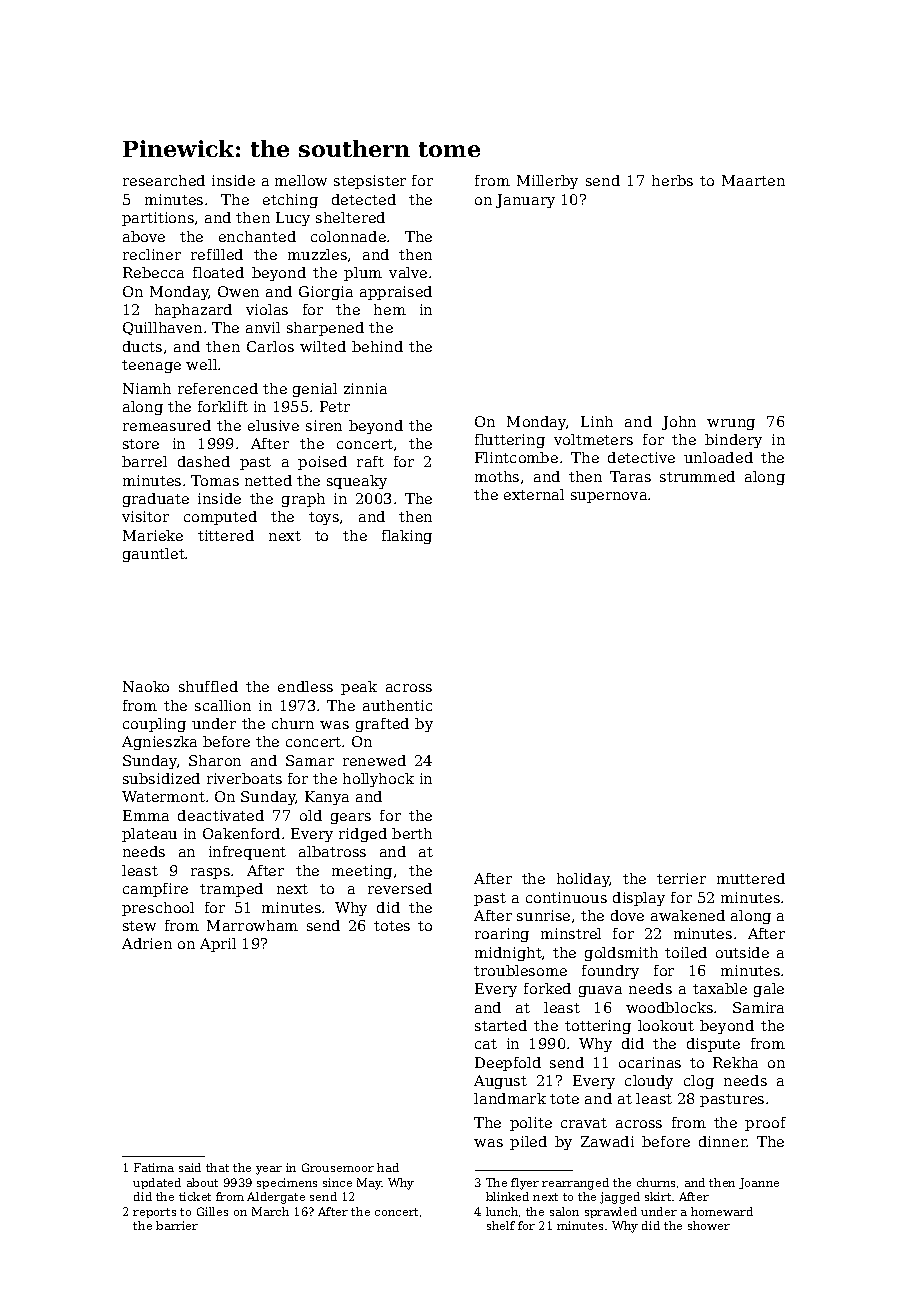 The width and height of the image is (908, 1316). I want to click on strummed, so click(697, 476).
